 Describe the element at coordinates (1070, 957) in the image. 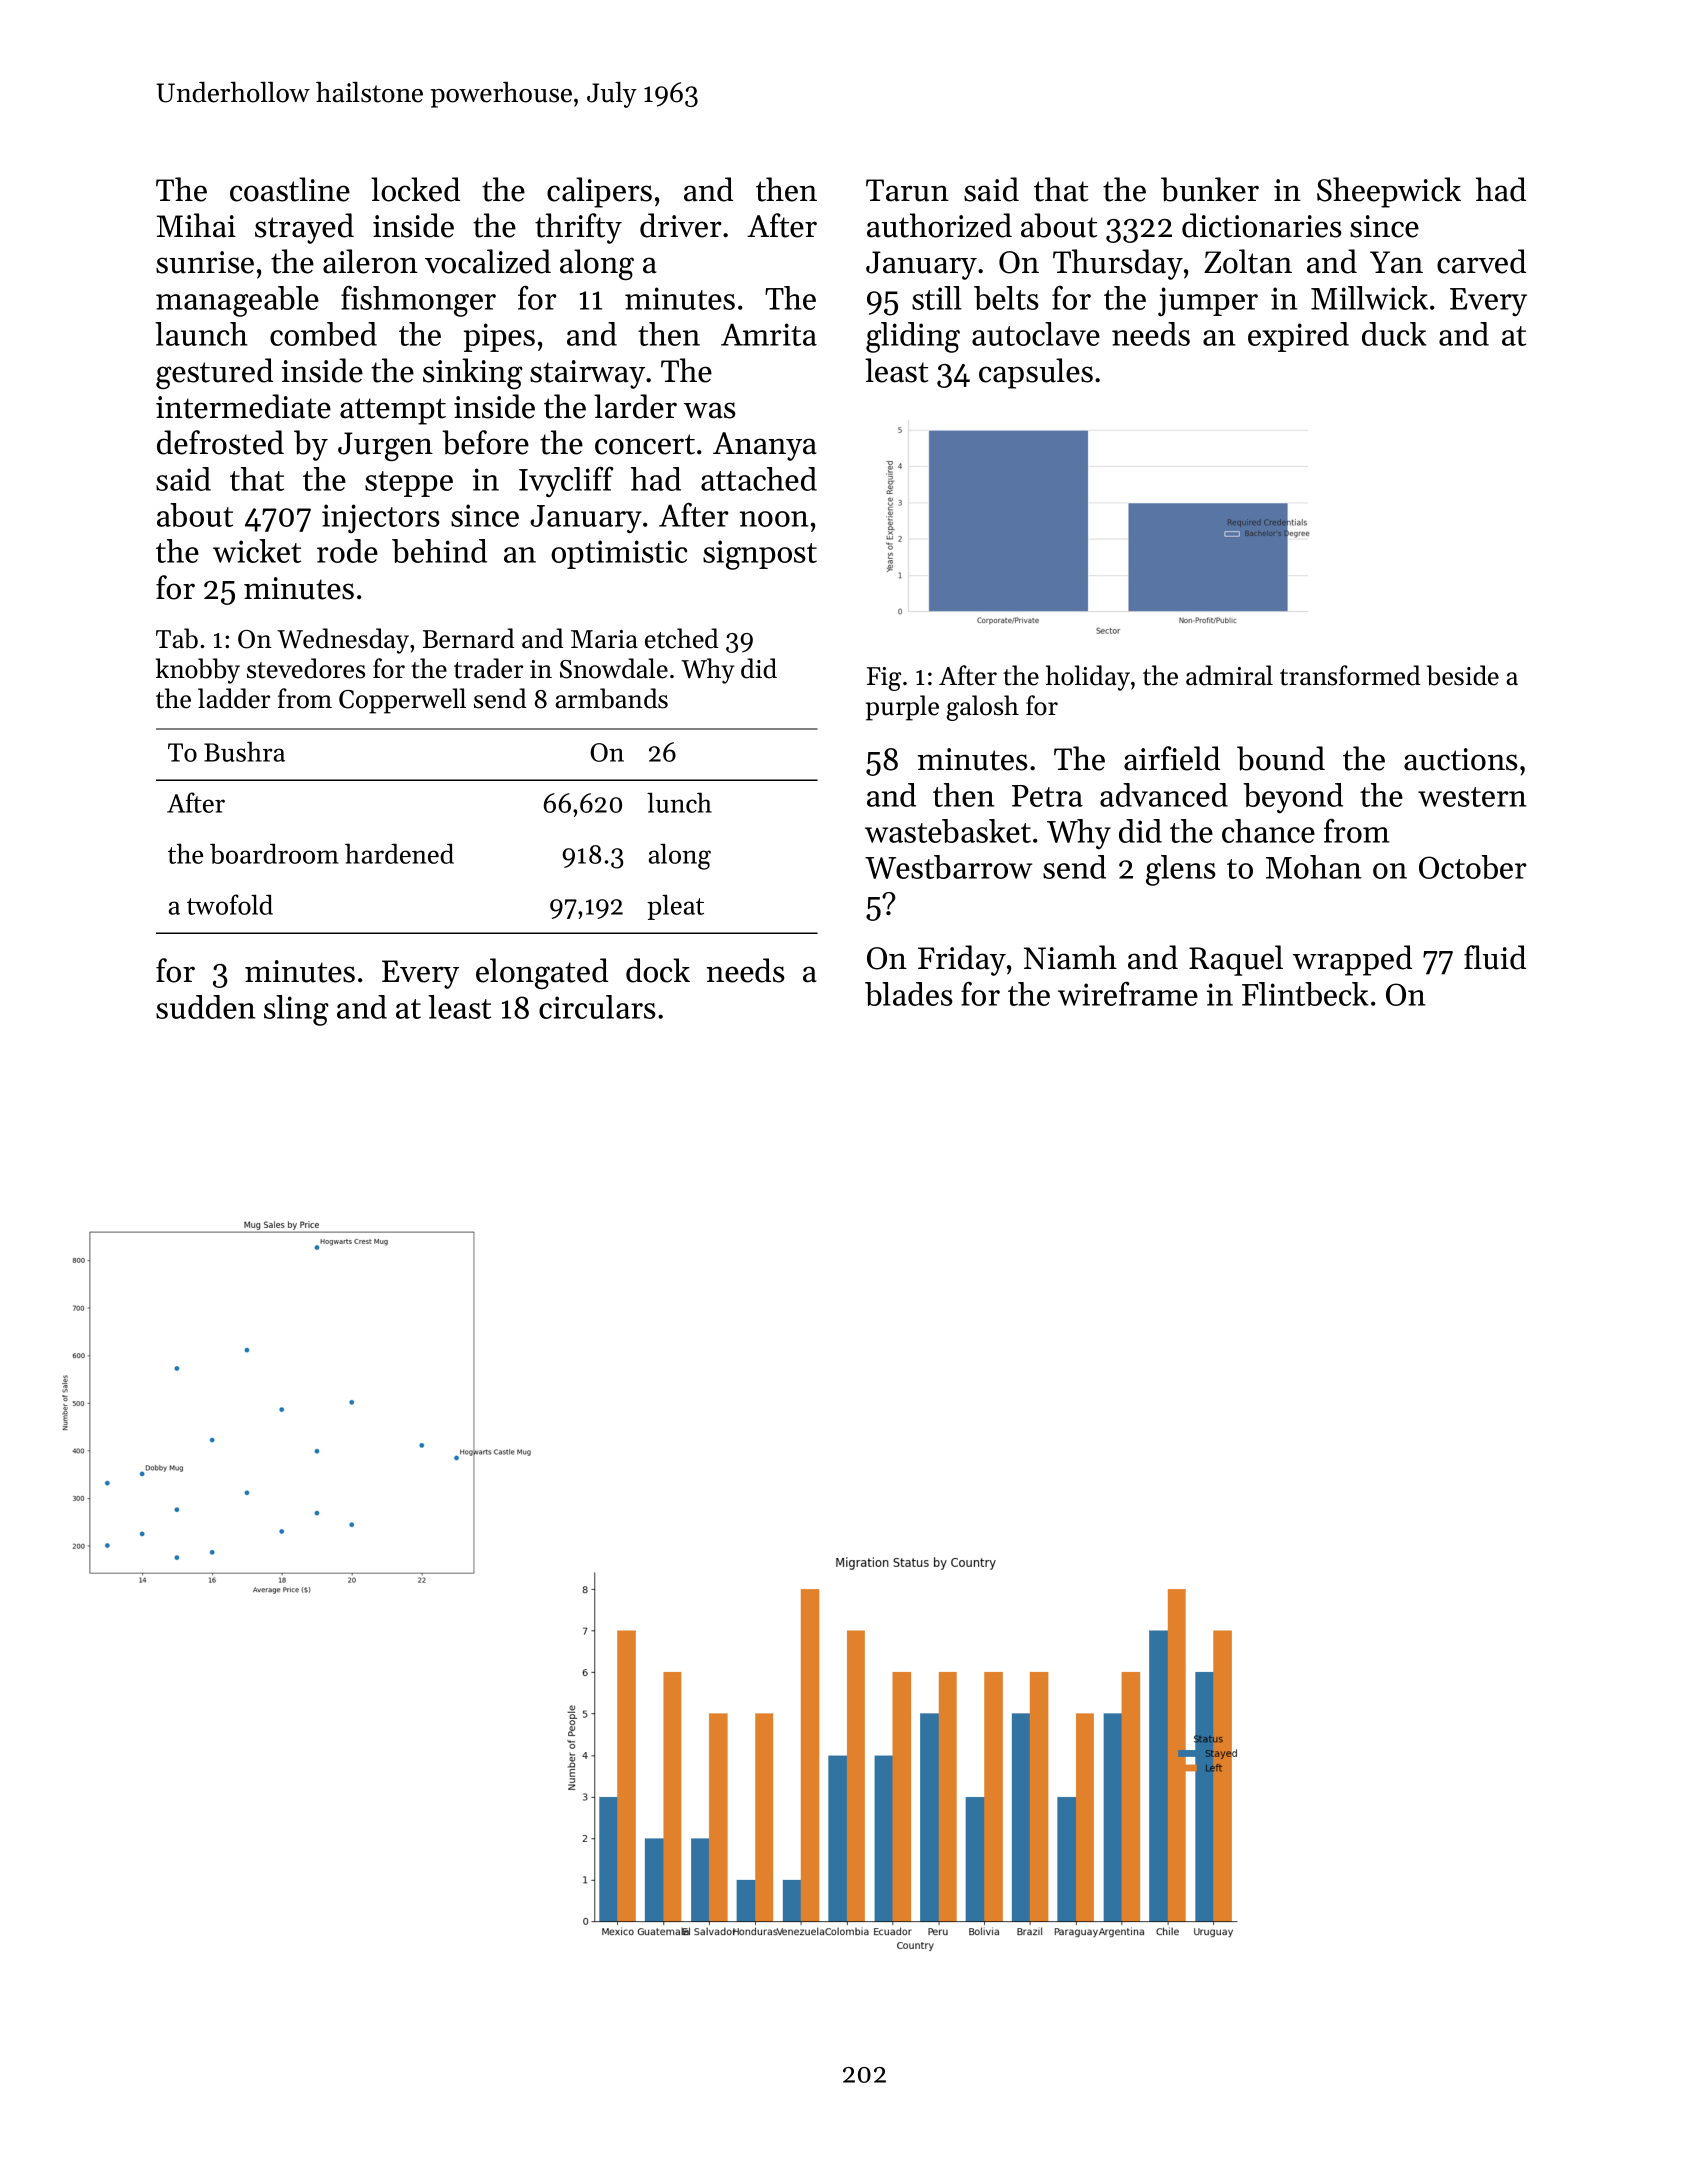

I see `Niamh` at that location.
